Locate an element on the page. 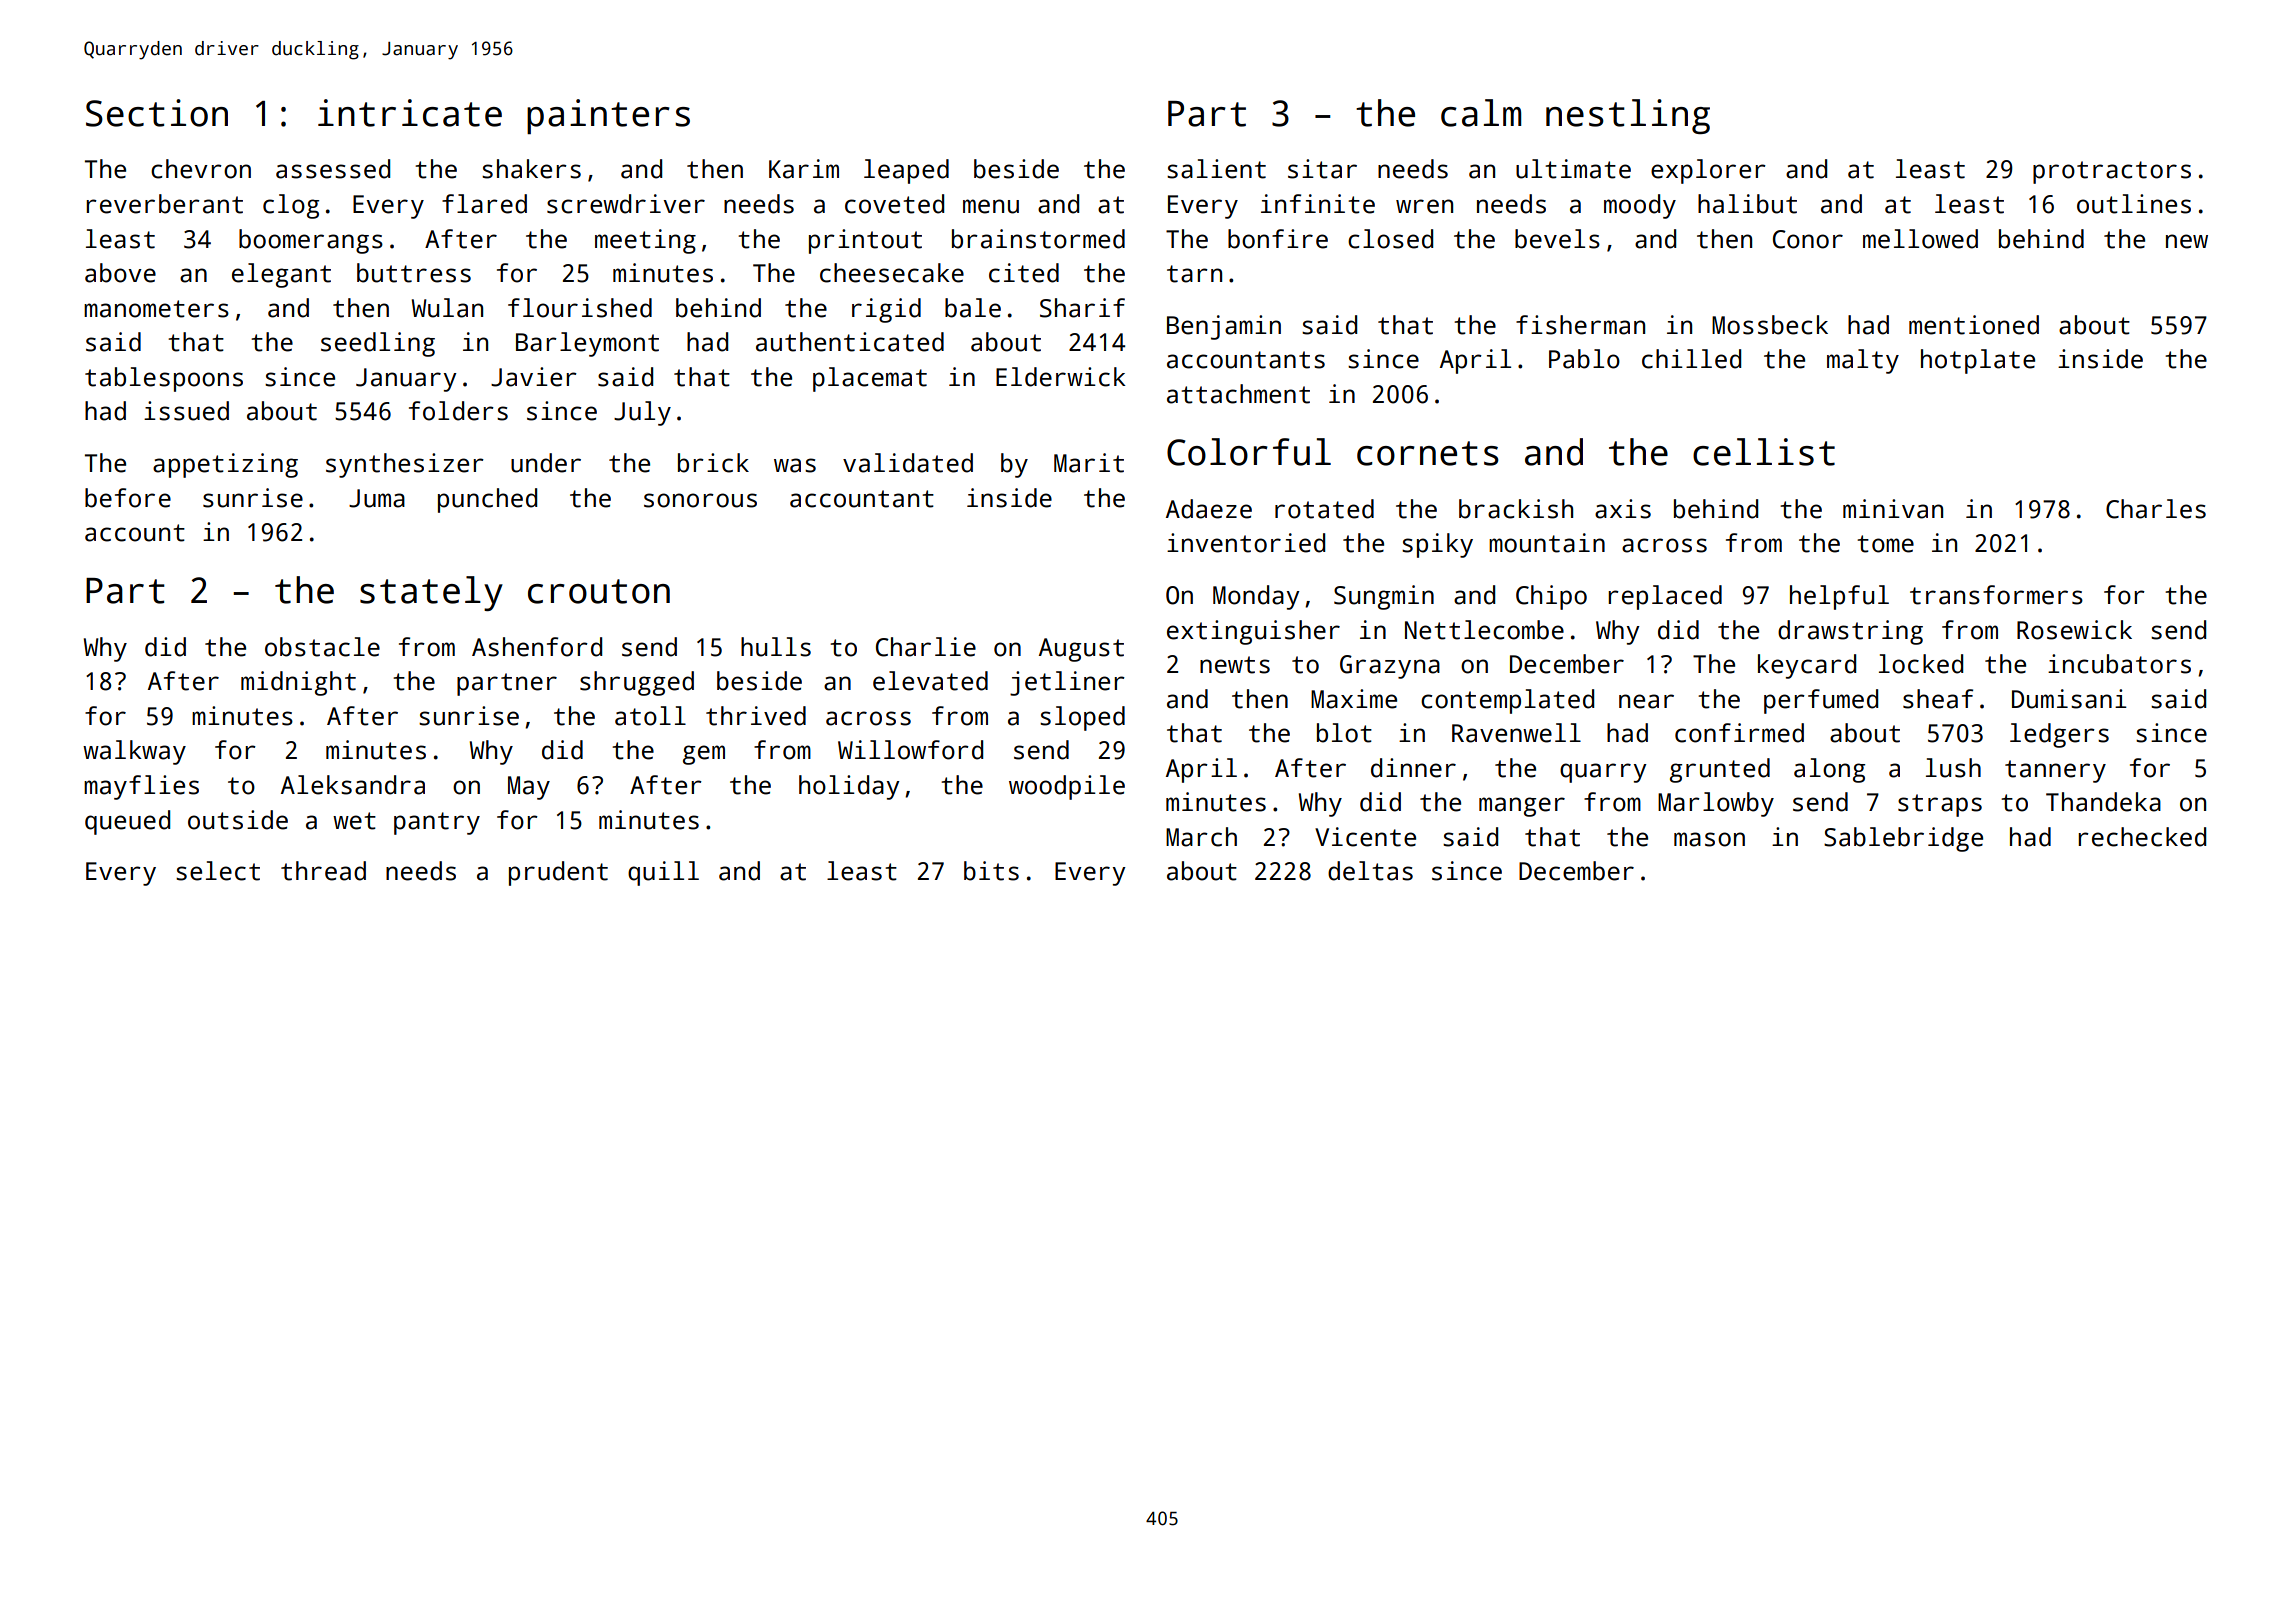  reverberant is located at coordinates (164, 204).
